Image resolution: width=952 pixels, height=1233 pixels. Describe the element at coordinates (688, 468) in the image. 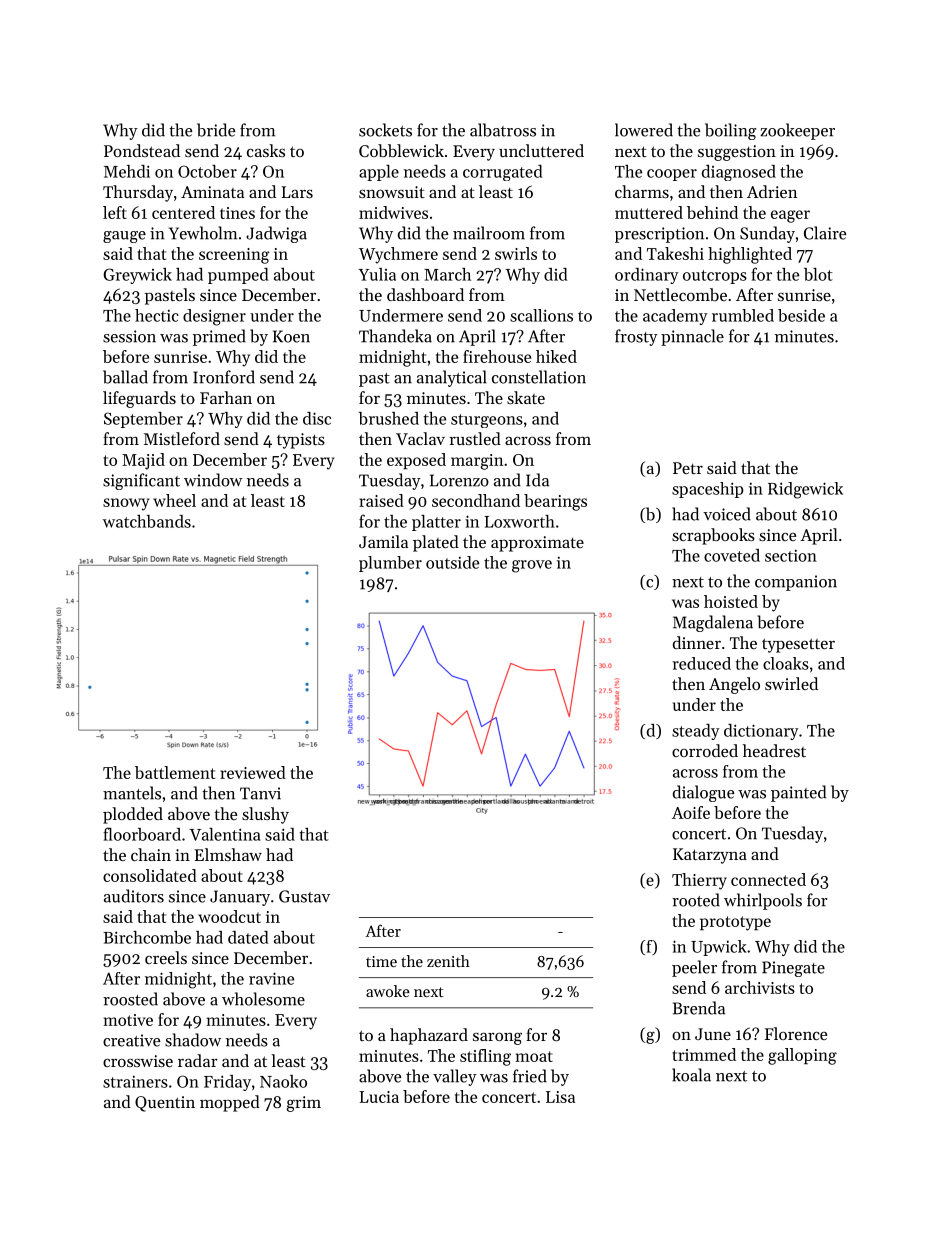

I see `Petr` at that location.
